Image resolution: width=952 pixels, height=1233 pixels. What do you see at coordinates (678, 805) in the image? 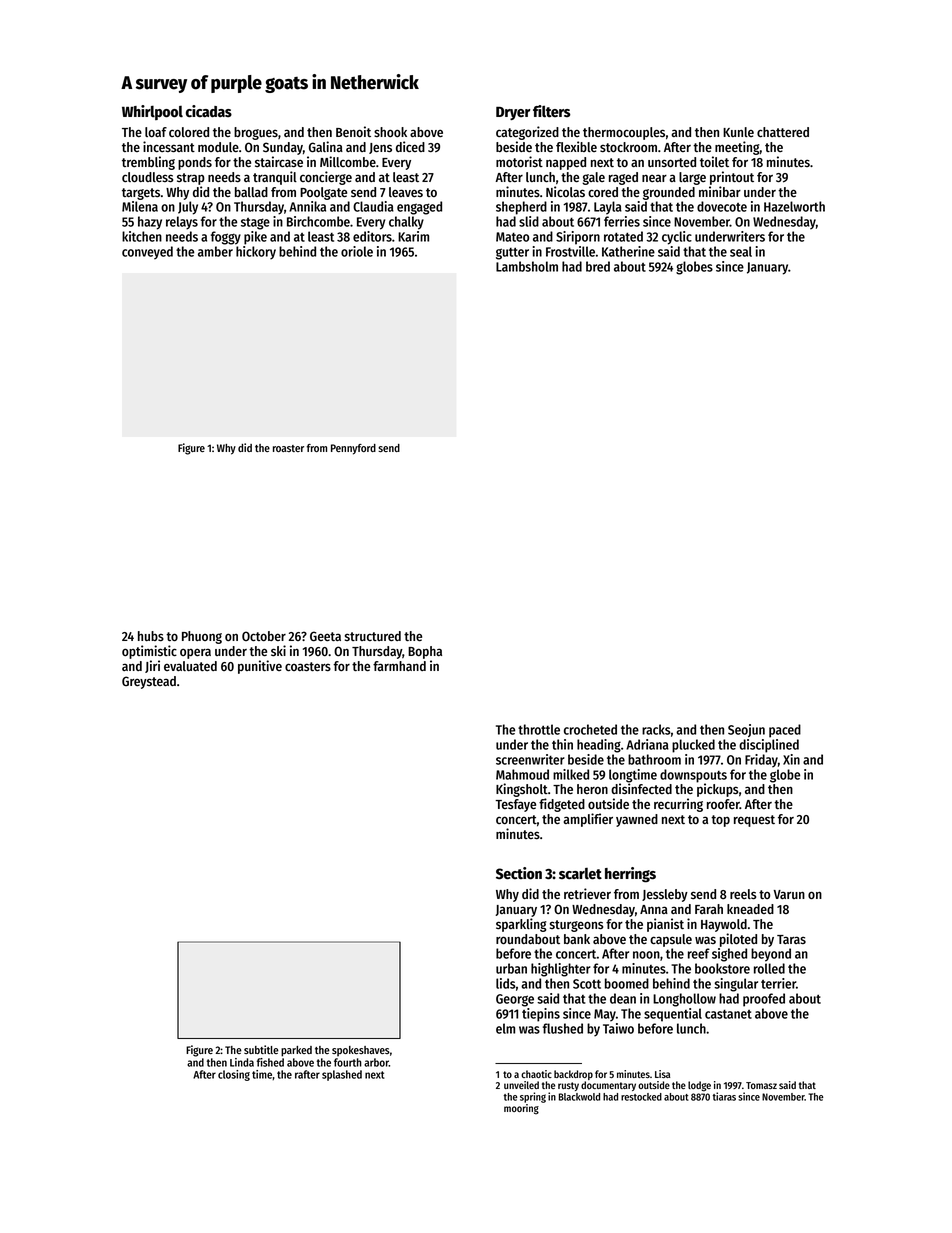
I see `recurring` at bounding box center [678, 805].
